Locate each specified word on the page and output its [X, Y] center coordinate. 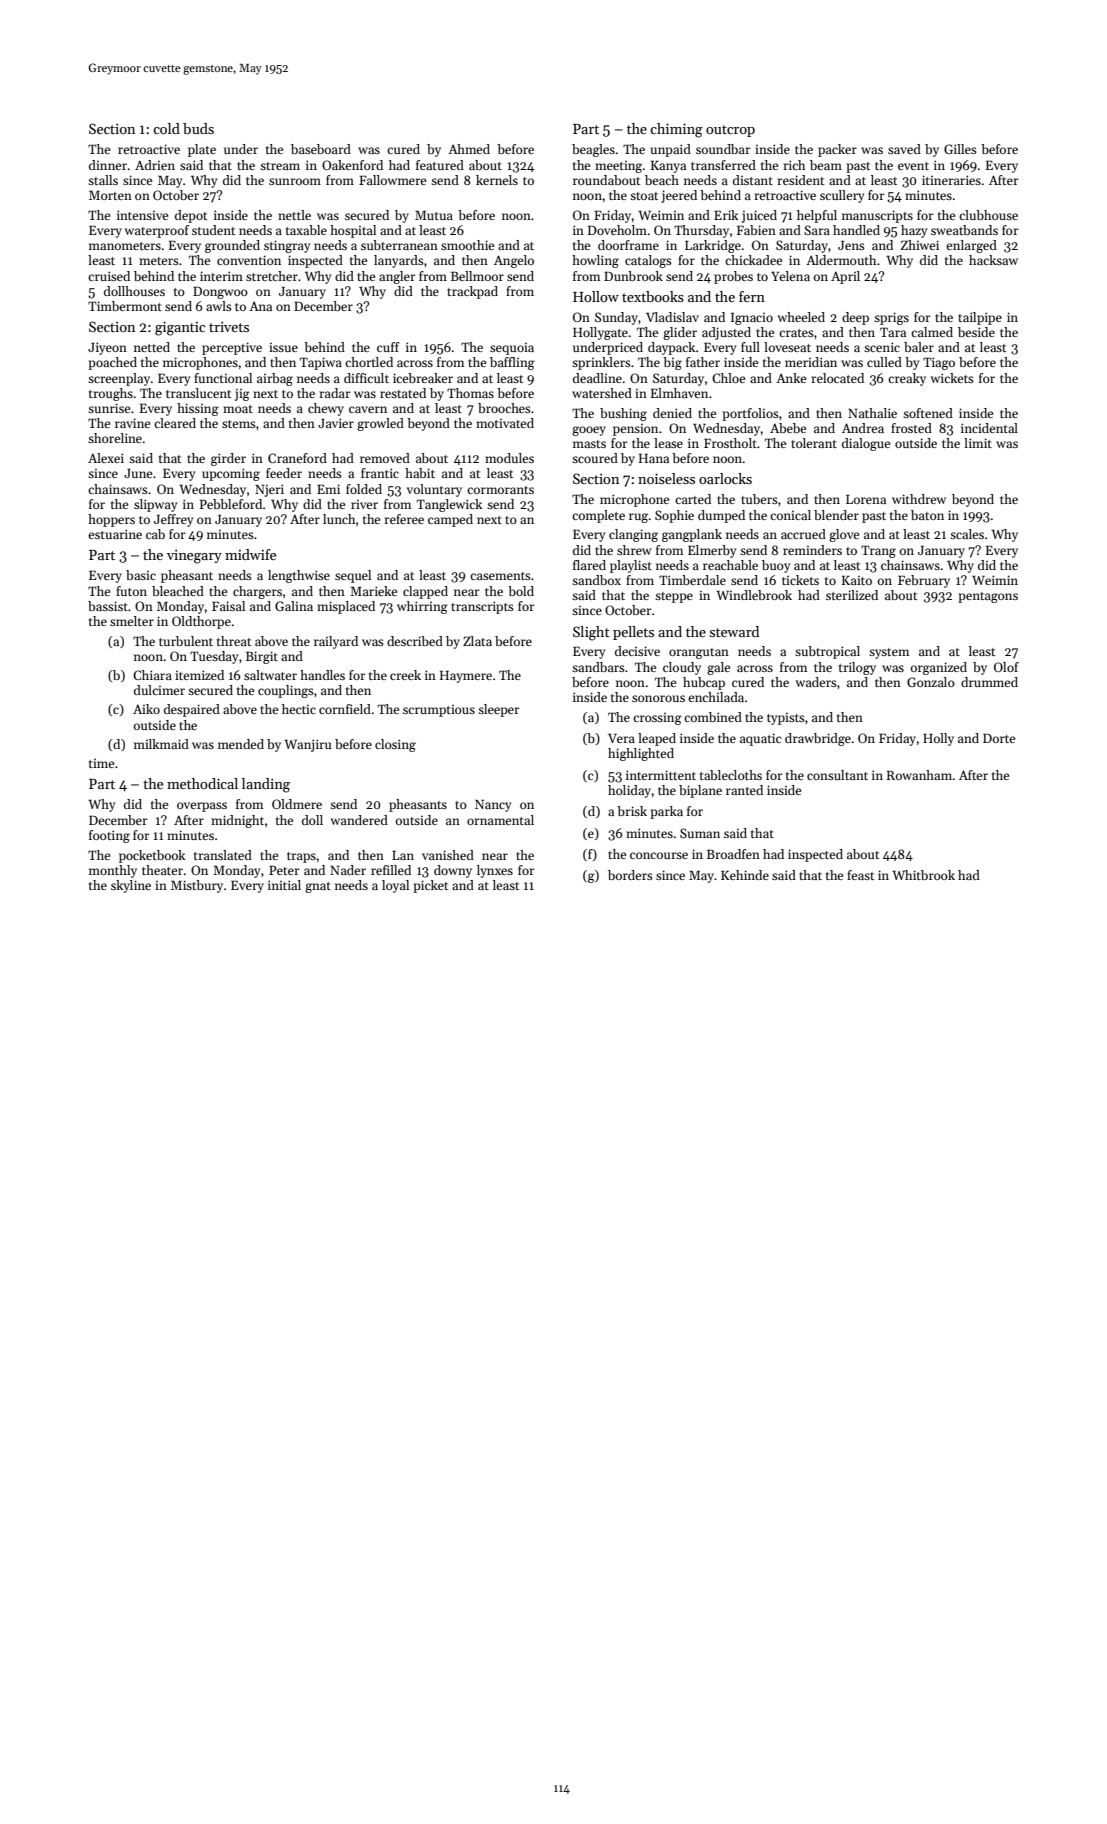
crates [796, 333]
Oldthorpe [201, 622]
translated [223, 855]
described [415, 641]
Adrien [155, 165]
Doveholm [617, 230]
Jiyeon [107, 348]
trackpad [472, 292]
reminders [812, 550]
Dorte [999, 738]
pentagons [988, 597]
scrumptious [439, 711]
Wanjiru [307, 745]
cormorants [500, 490]
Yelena [790, 276]
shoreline [115, 438]
